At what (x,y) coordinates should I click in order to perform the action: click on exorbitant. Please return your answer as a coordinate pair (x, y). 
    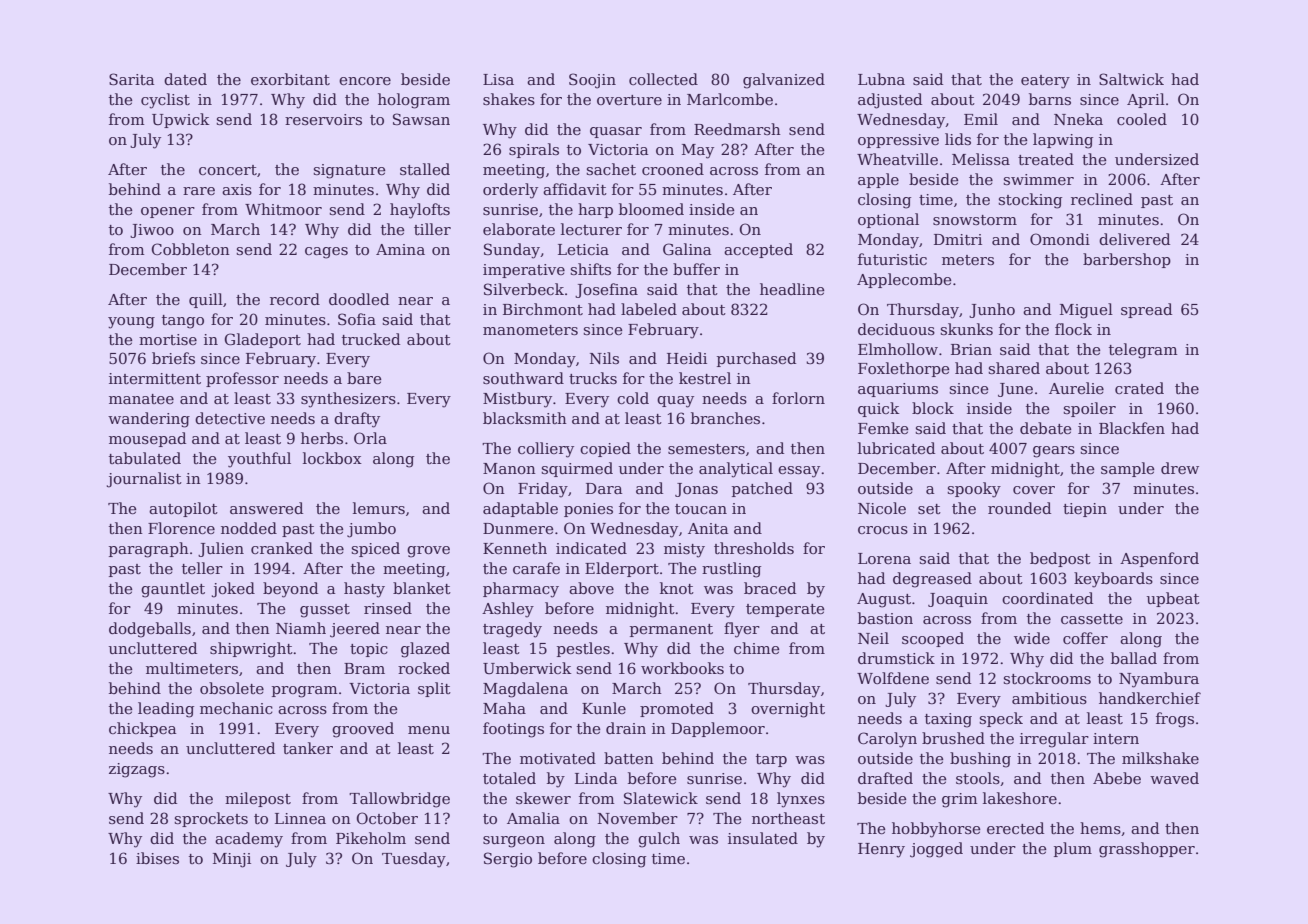
    Looking at the image, I should click on (290, 79).
